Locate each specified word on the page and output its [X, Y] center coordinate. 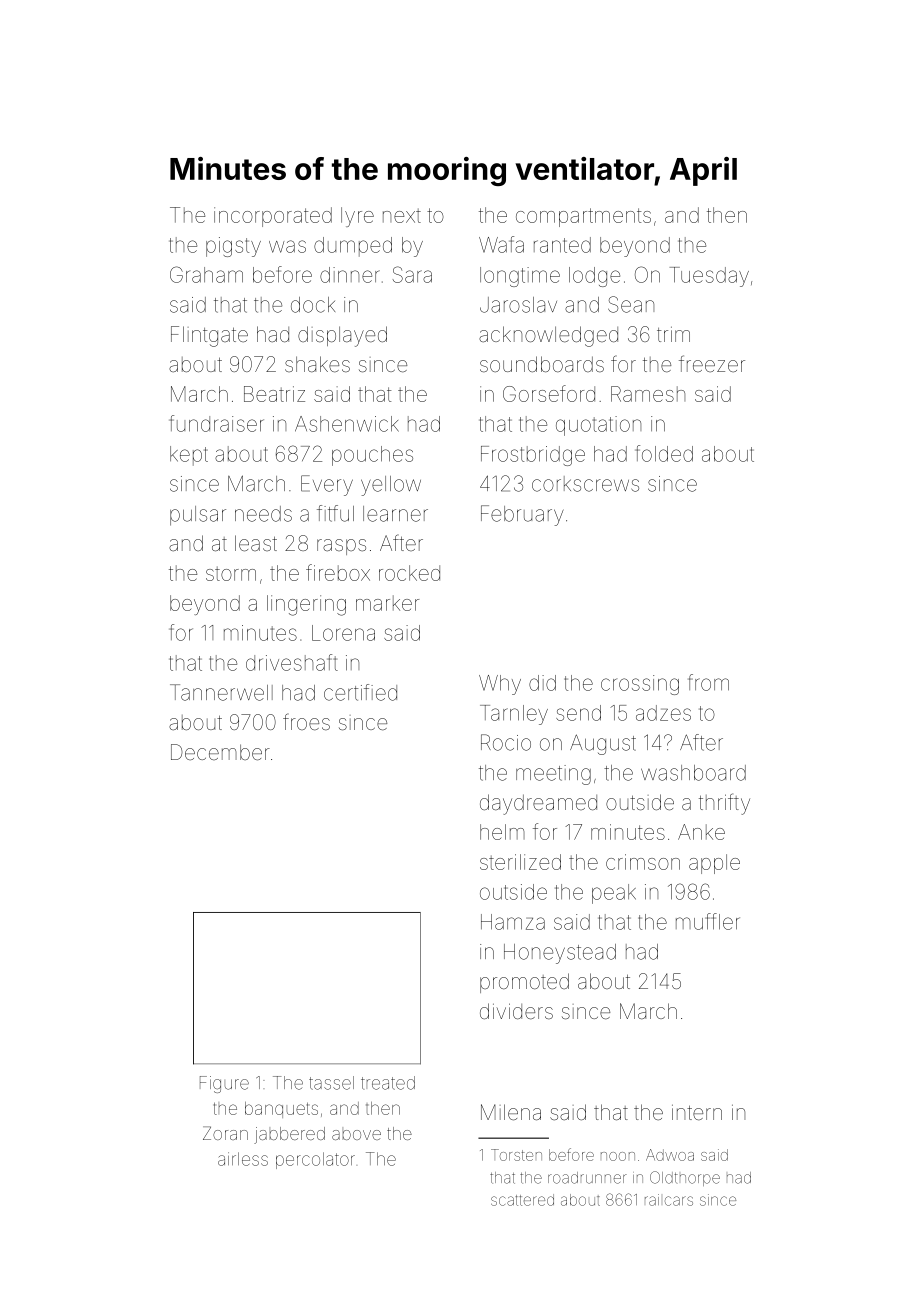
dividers [516, 1011]
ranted [562, 245]
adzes [663, 713]
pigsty [233, 247]
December [220, 752]
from [708, 682]
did [542, 683]
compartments [583, 217]
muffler [708, 921]
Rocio [506, 742]
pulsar [198, 516]
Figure [224, 1084]
